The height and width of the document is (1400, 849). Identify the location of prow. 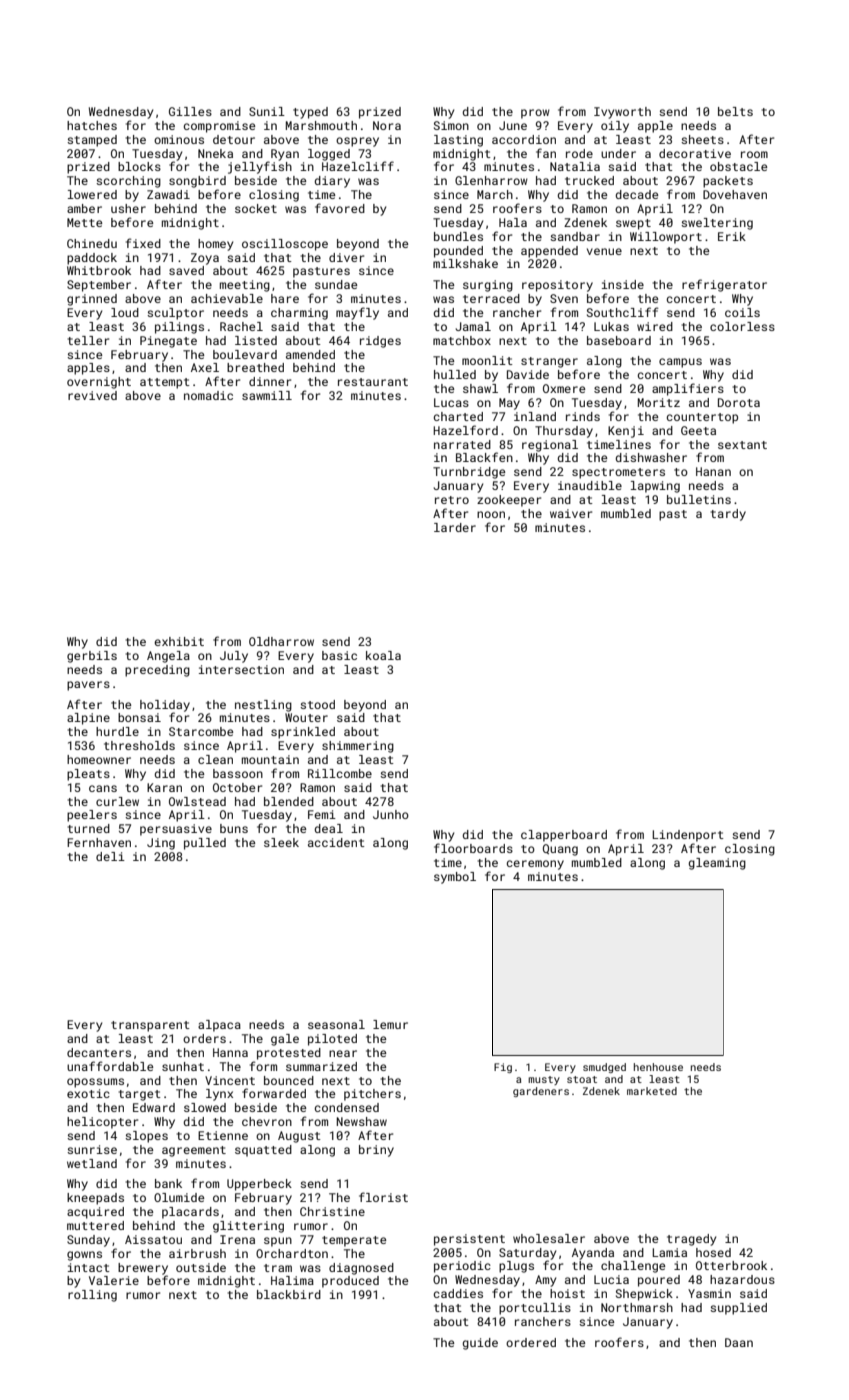
(535, 114).
